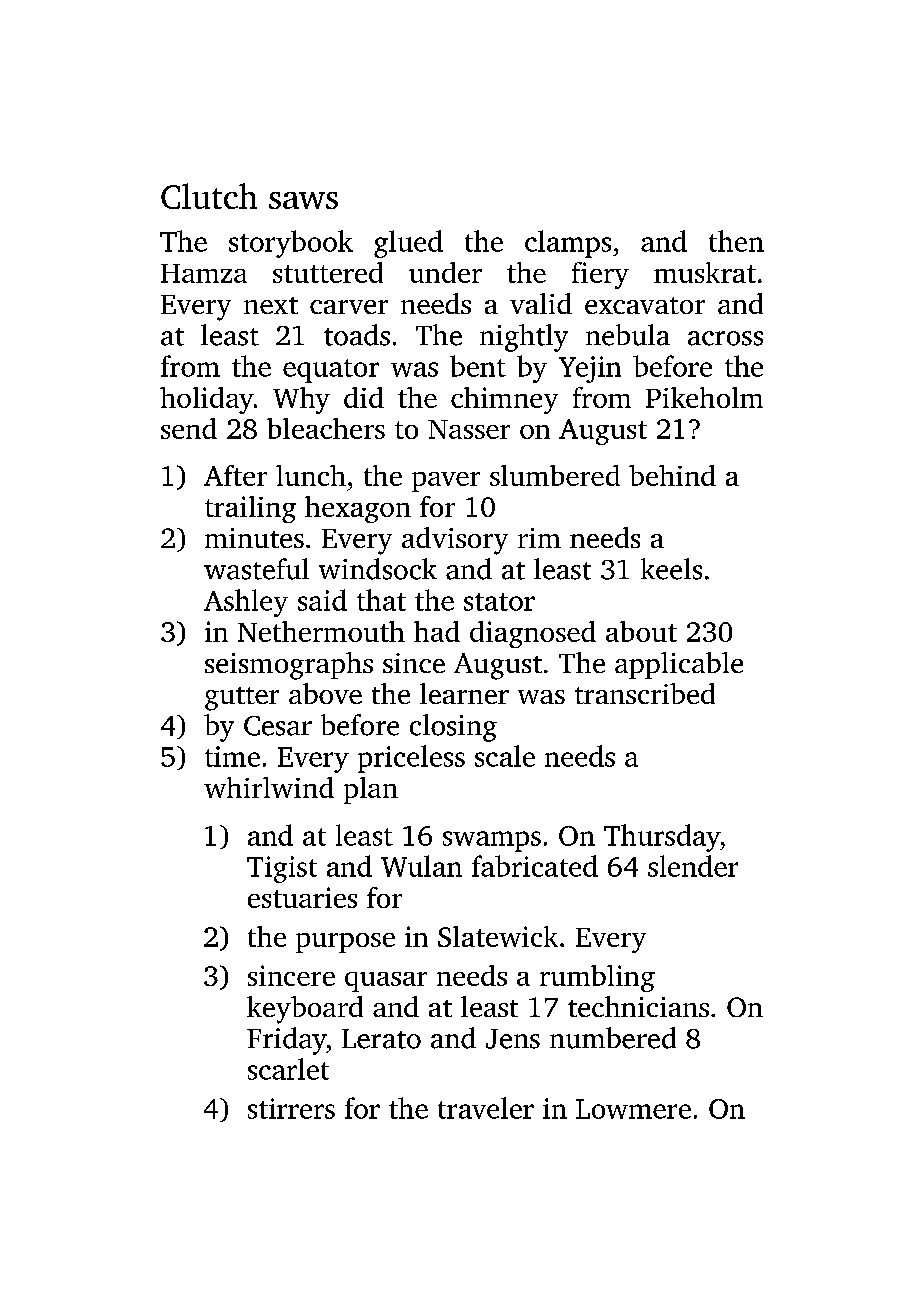  What do you see at coordinates (303, 200) in the screenshot?
I see `saws` at bounding box center [303, 200].
